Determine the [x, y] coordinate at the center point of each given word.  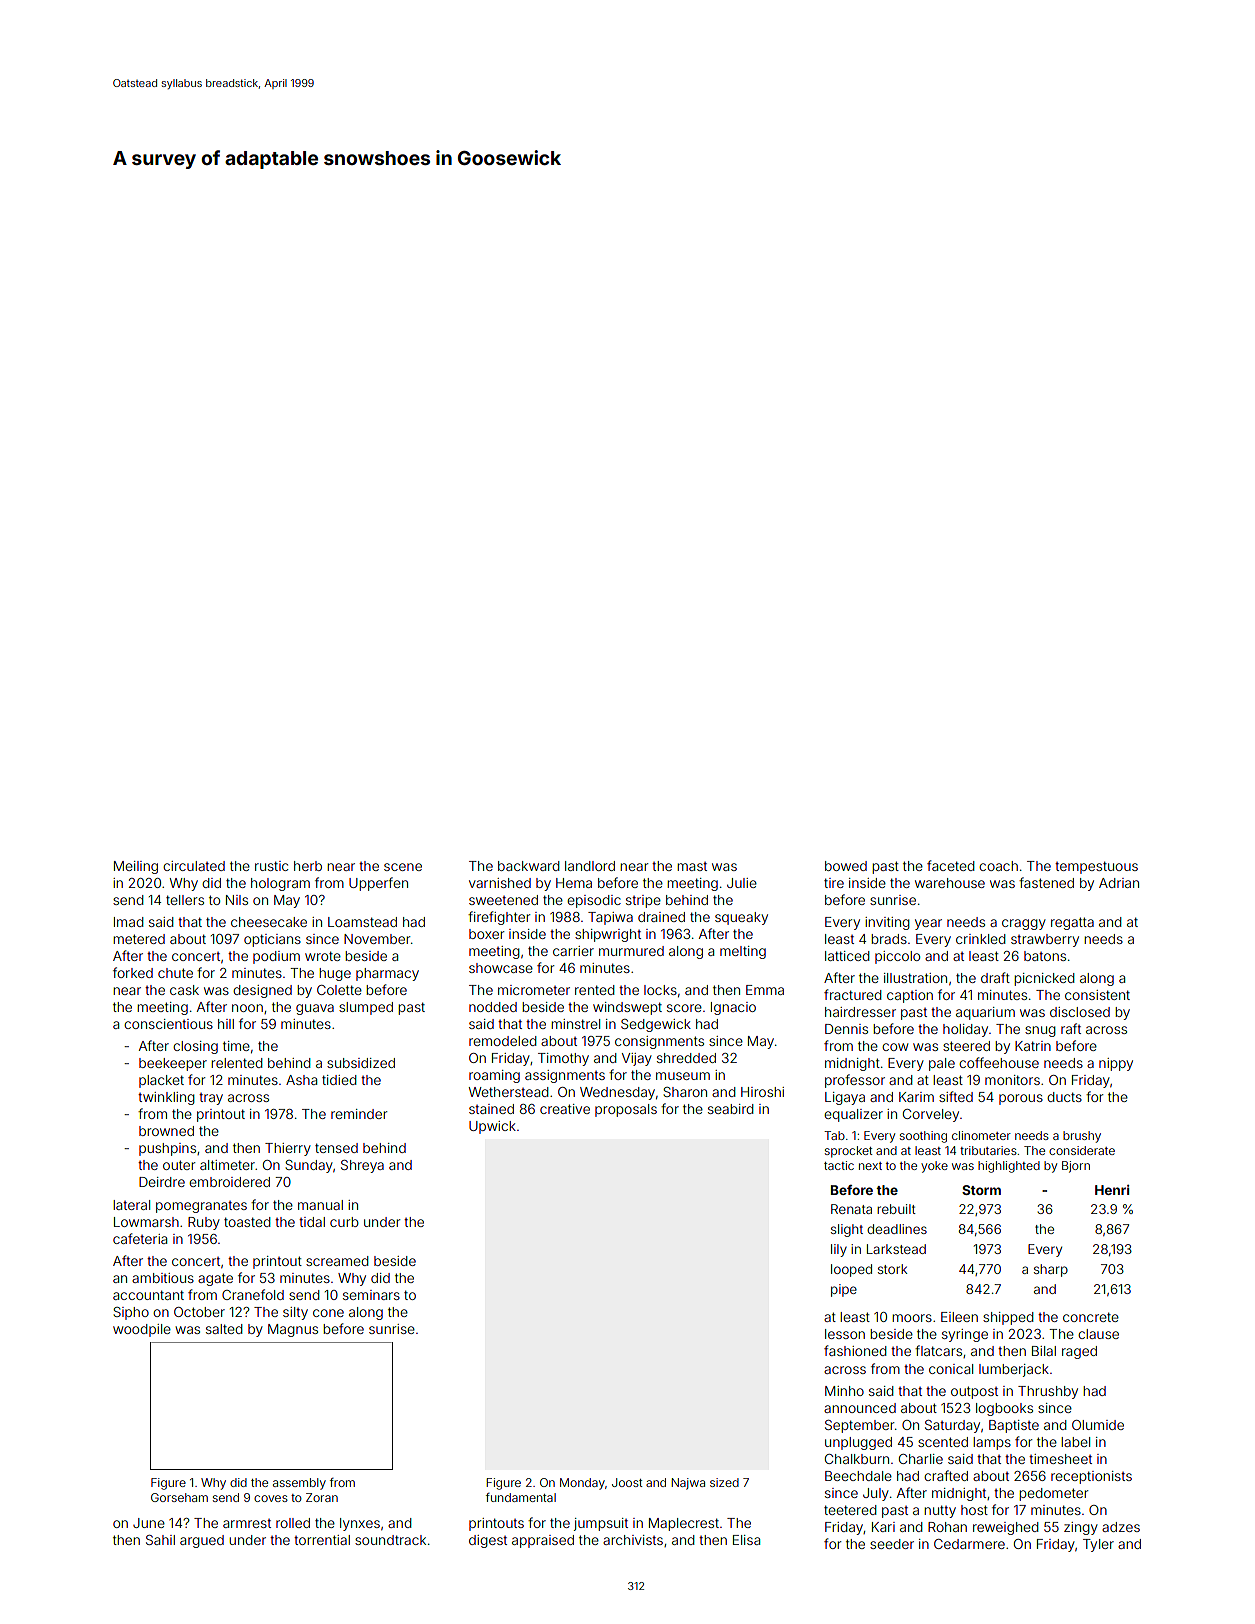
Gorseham [179, 1497]
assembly [299, 1484]
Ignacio [733, 1008]
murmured [631, 951]
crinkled [981, 939]
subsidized [361, 1063]
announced [860, 1408]
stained [491, 1109]
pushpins [167, 1149]
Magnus [293, 1330]
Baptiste [1014, 1426]
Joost [627, 1482]
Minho [844, 1391]
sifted [956, 1096]
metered [139, 939]
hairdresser [860, 1012]
